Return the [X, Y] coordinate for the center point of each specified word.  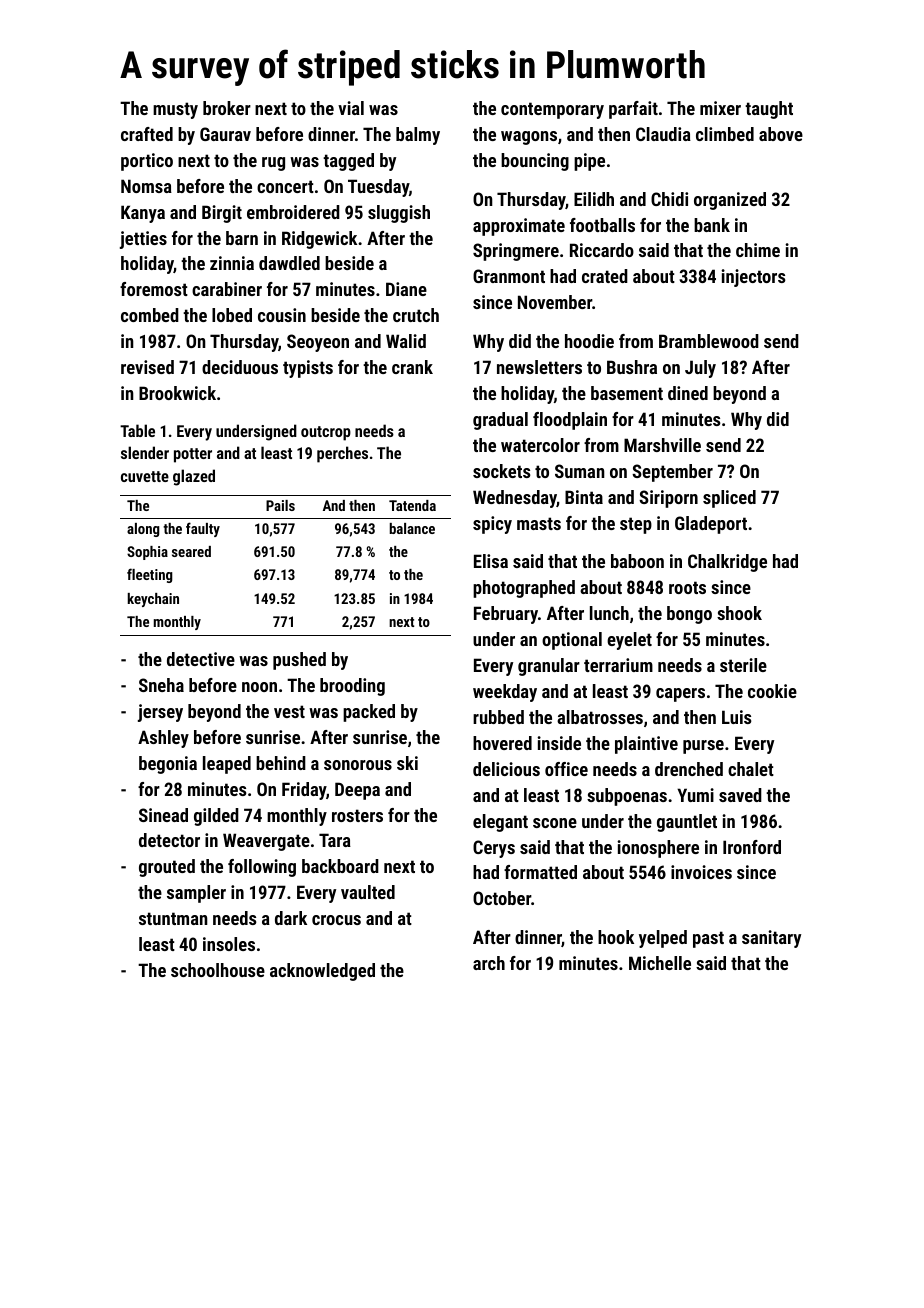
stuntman [173, 918]
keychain [153, 600]
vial [351, 108]
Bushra [632, 367]
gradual [500, 421]
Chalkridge [727, 563]
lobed [232, 315]
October [502, 898]
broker [227, 108]
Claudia [663, 134]
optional [572, 641]
